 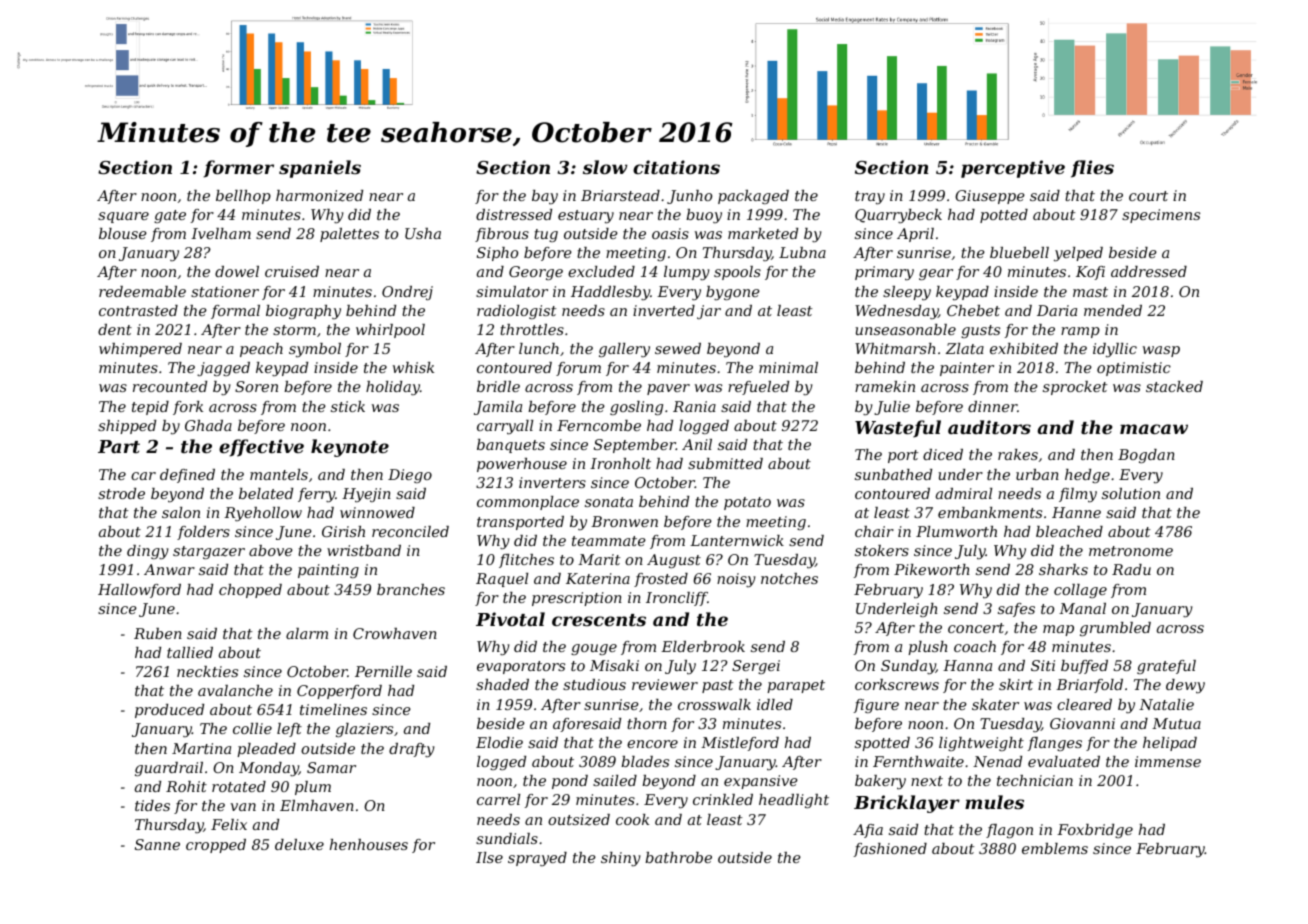 I want to click on admiral, so click(x=964, y=493).
